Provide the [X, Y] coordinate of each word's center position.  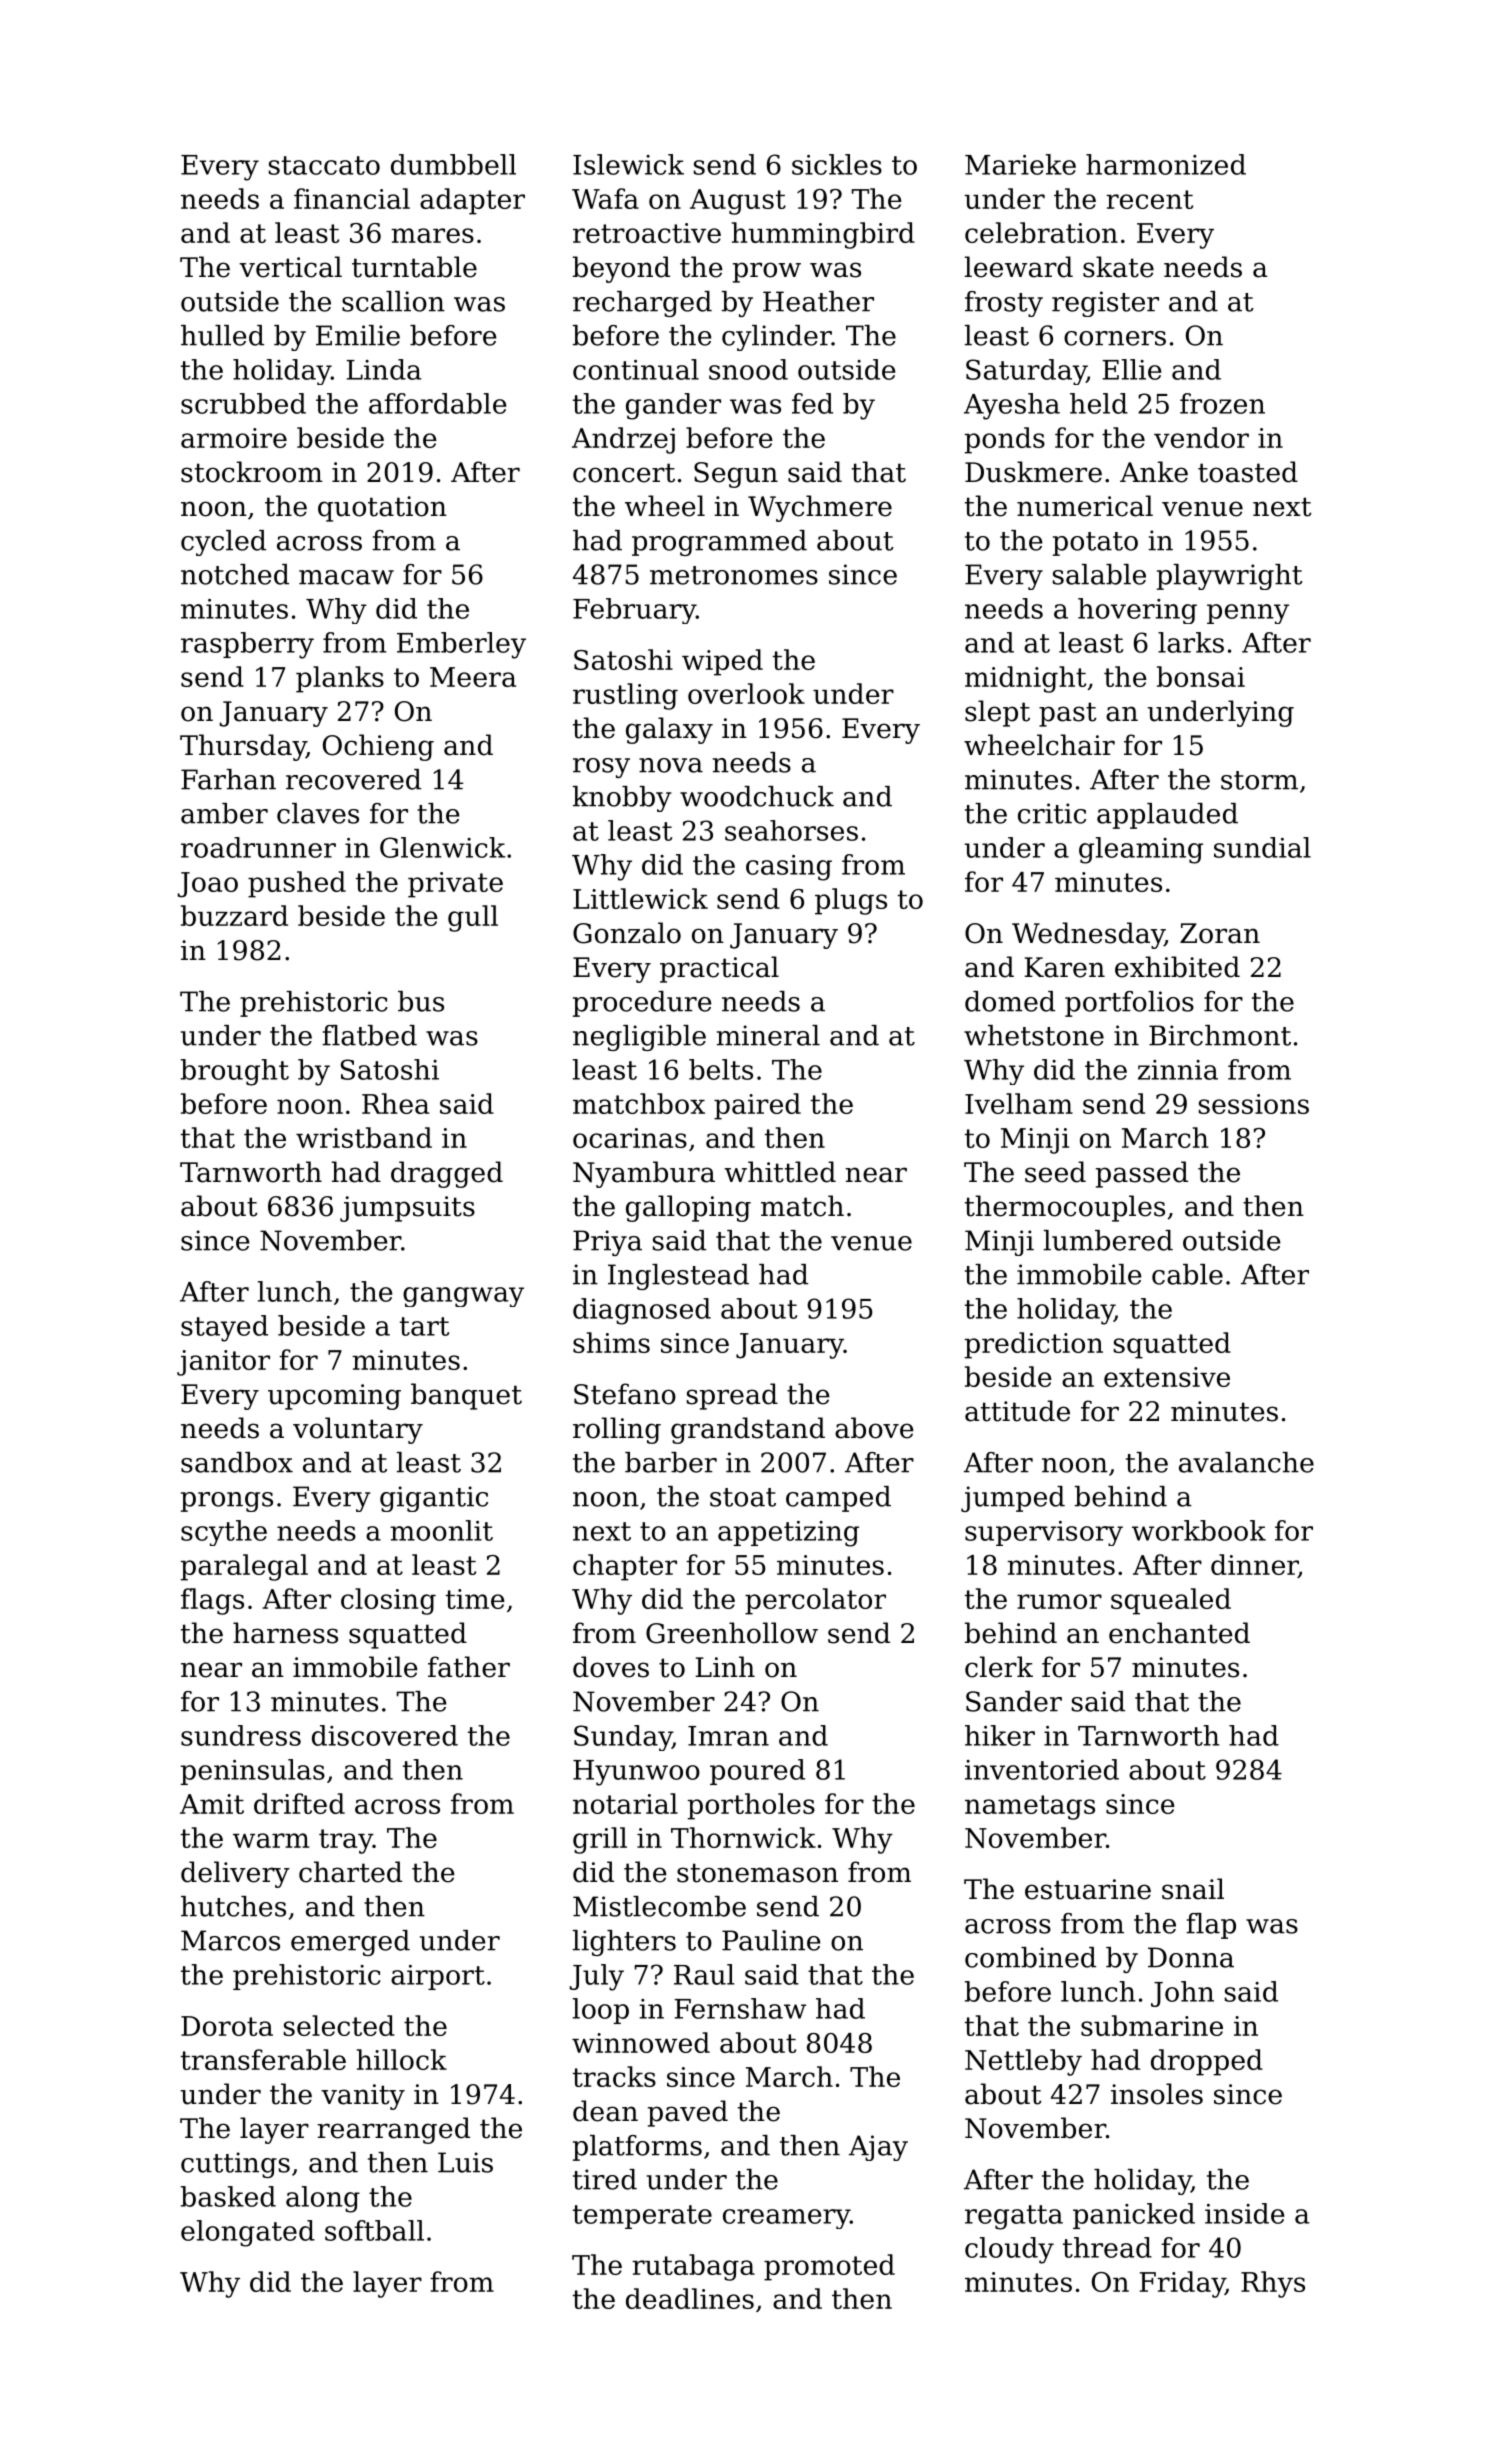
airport [438, 1977]
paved [688, 2113]
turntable [414, 267]
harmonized [1166, 164]
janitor [223, 1363]
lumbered [1108, 1240]
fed [812, 403]
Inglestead [678, 1277]
